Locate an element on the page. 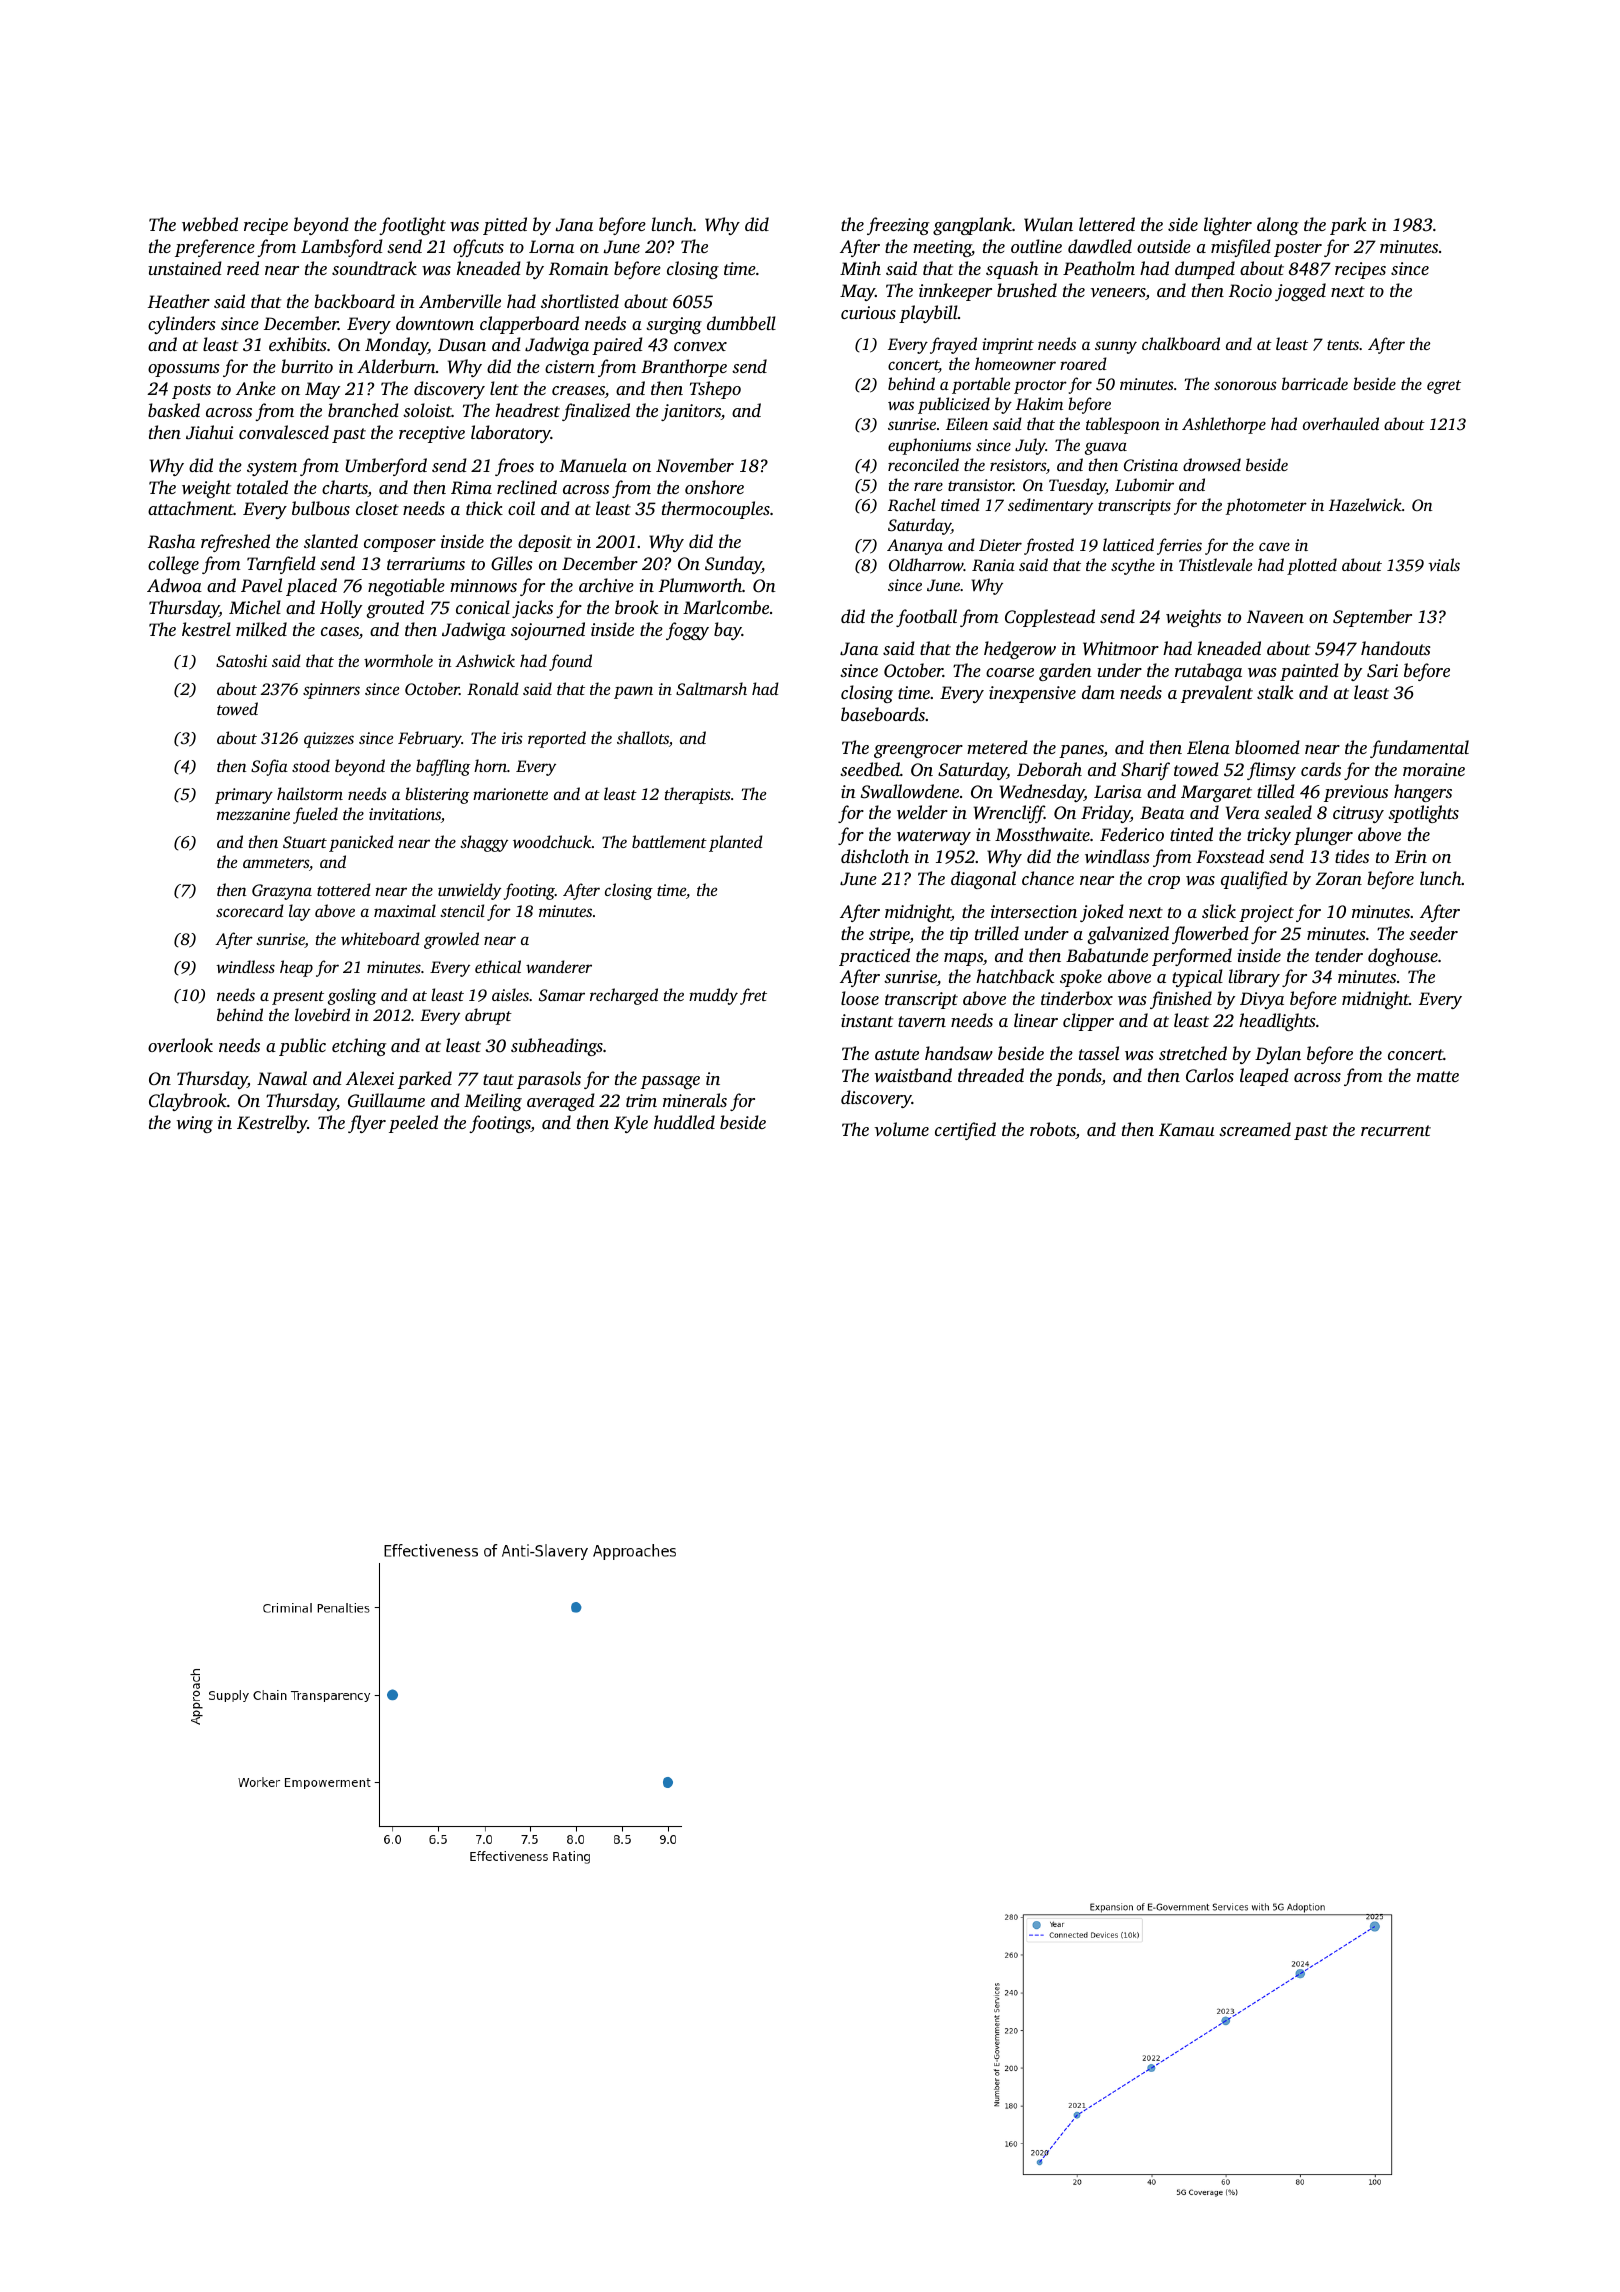  along is located at coordinates (1278, 226).
